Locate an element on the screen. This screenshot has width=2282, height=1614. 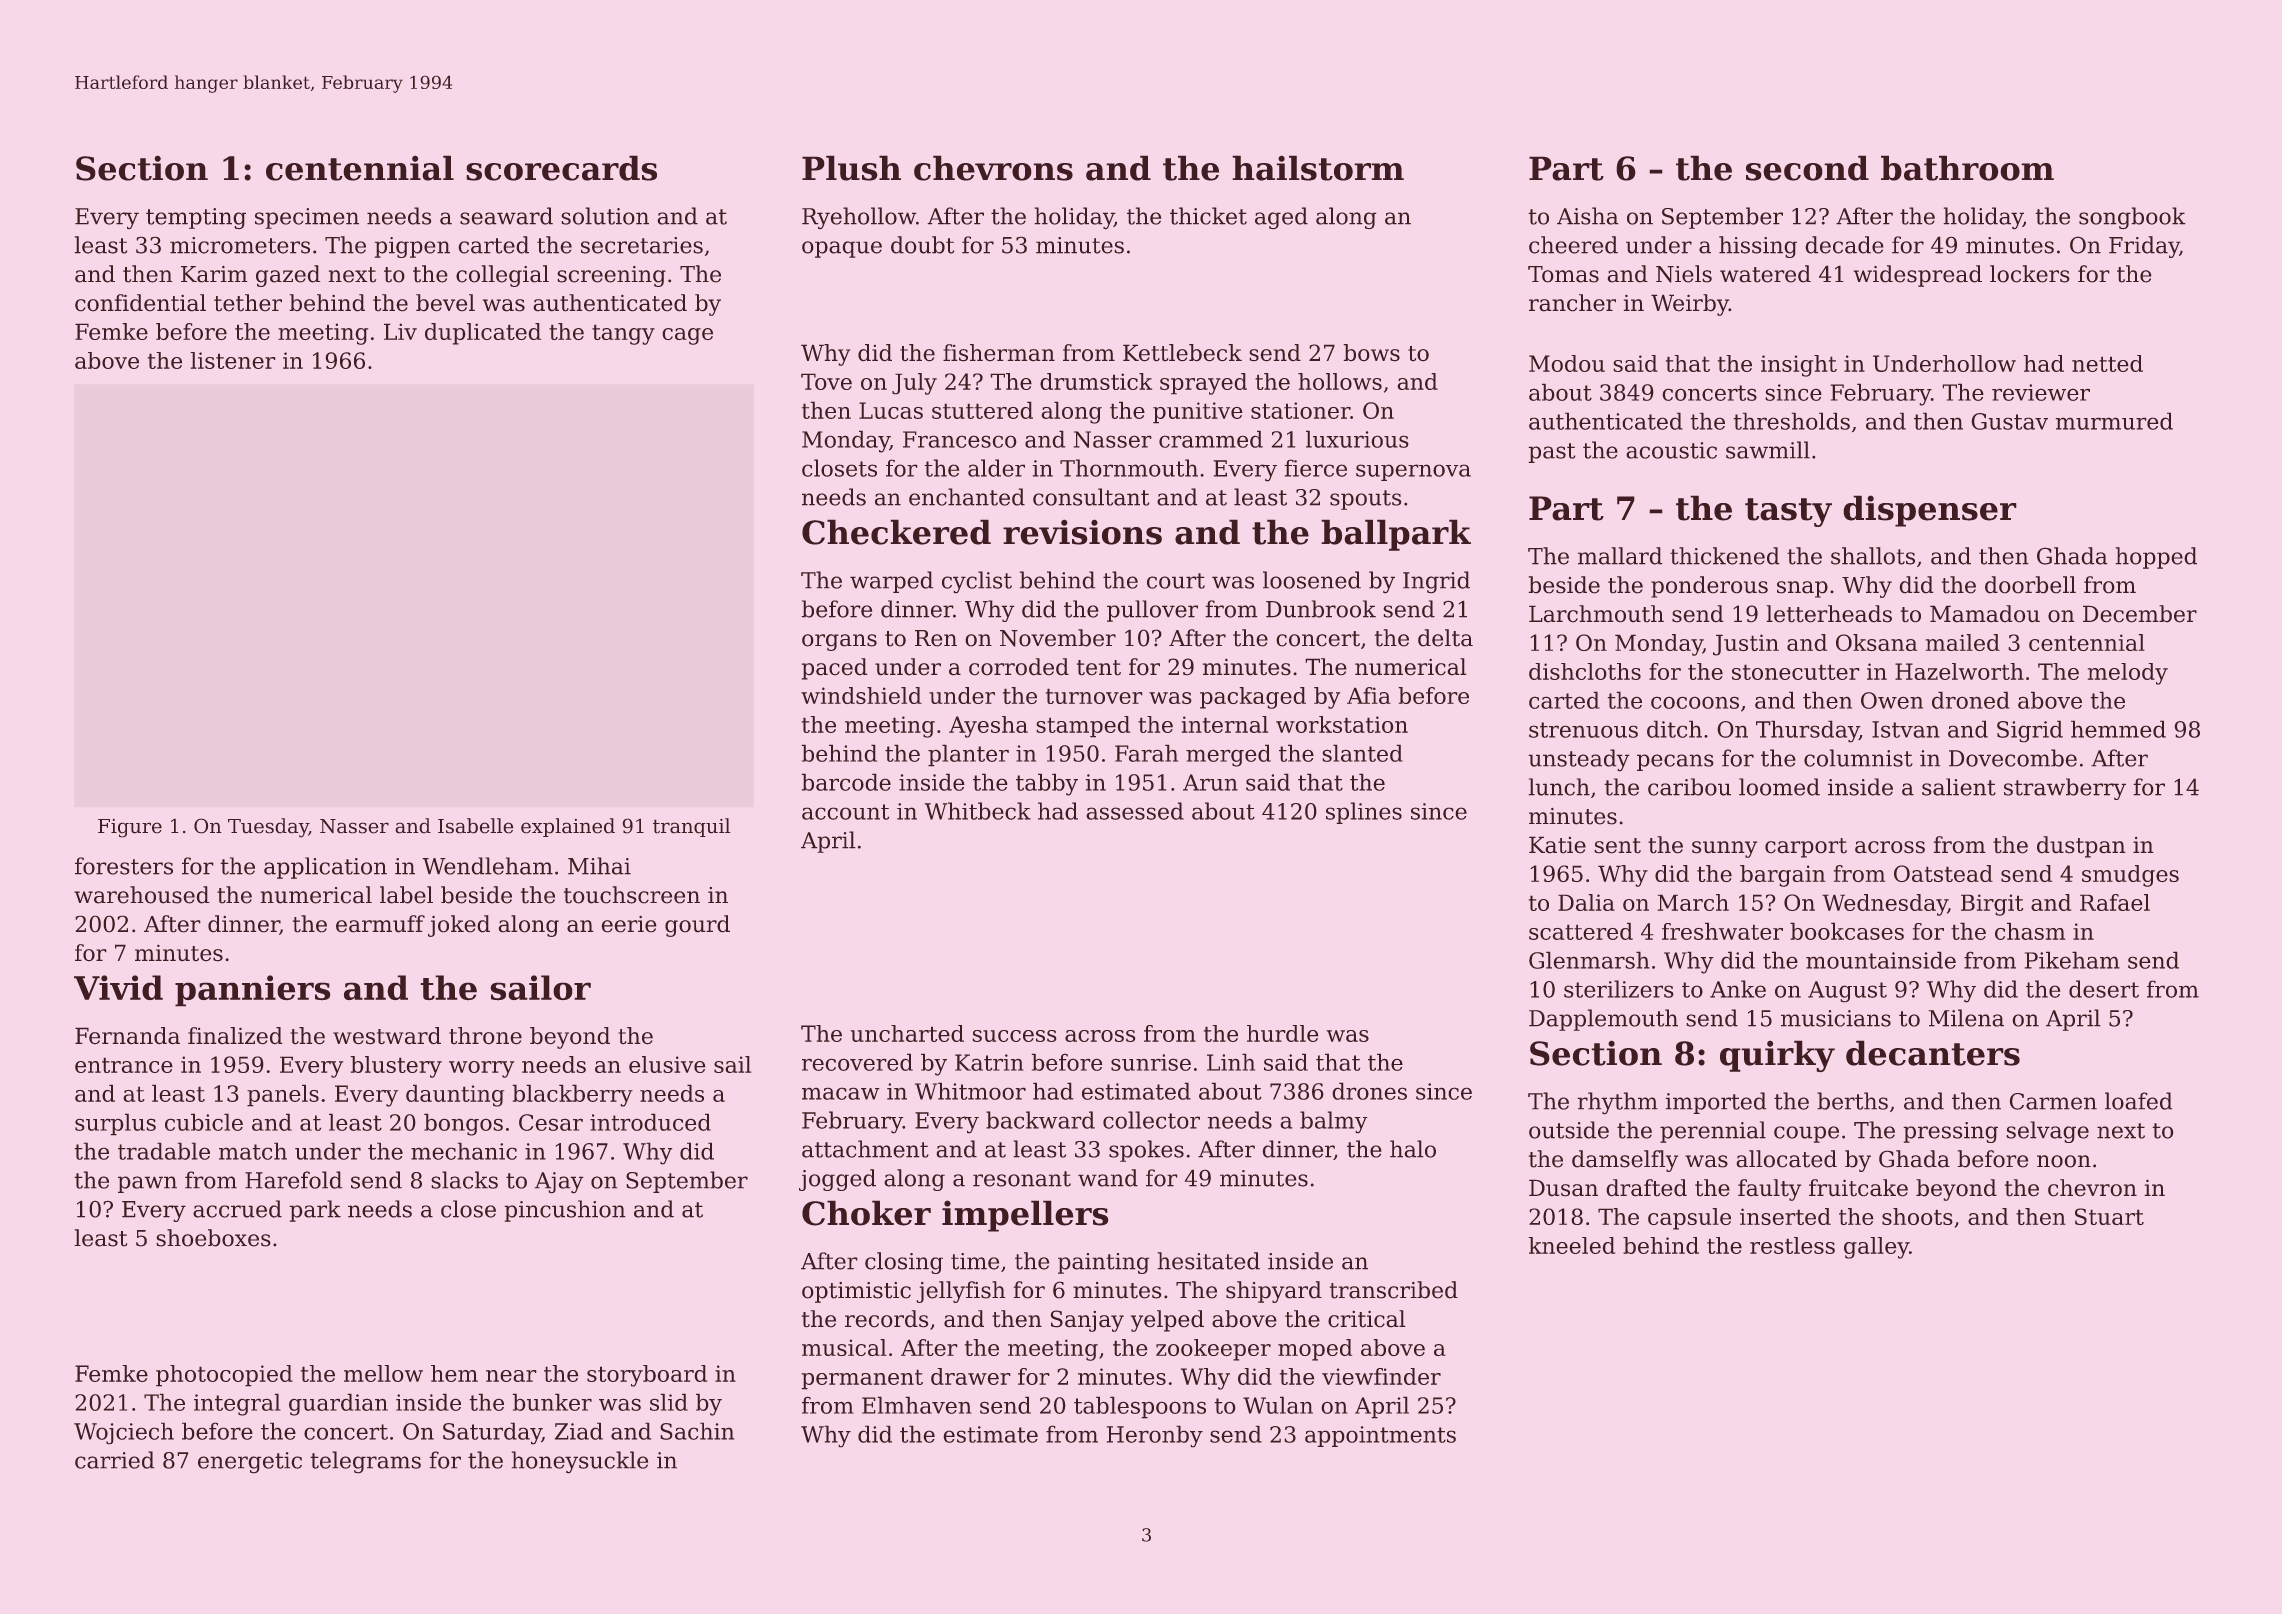
organs is located at coordinates (839, 642).
